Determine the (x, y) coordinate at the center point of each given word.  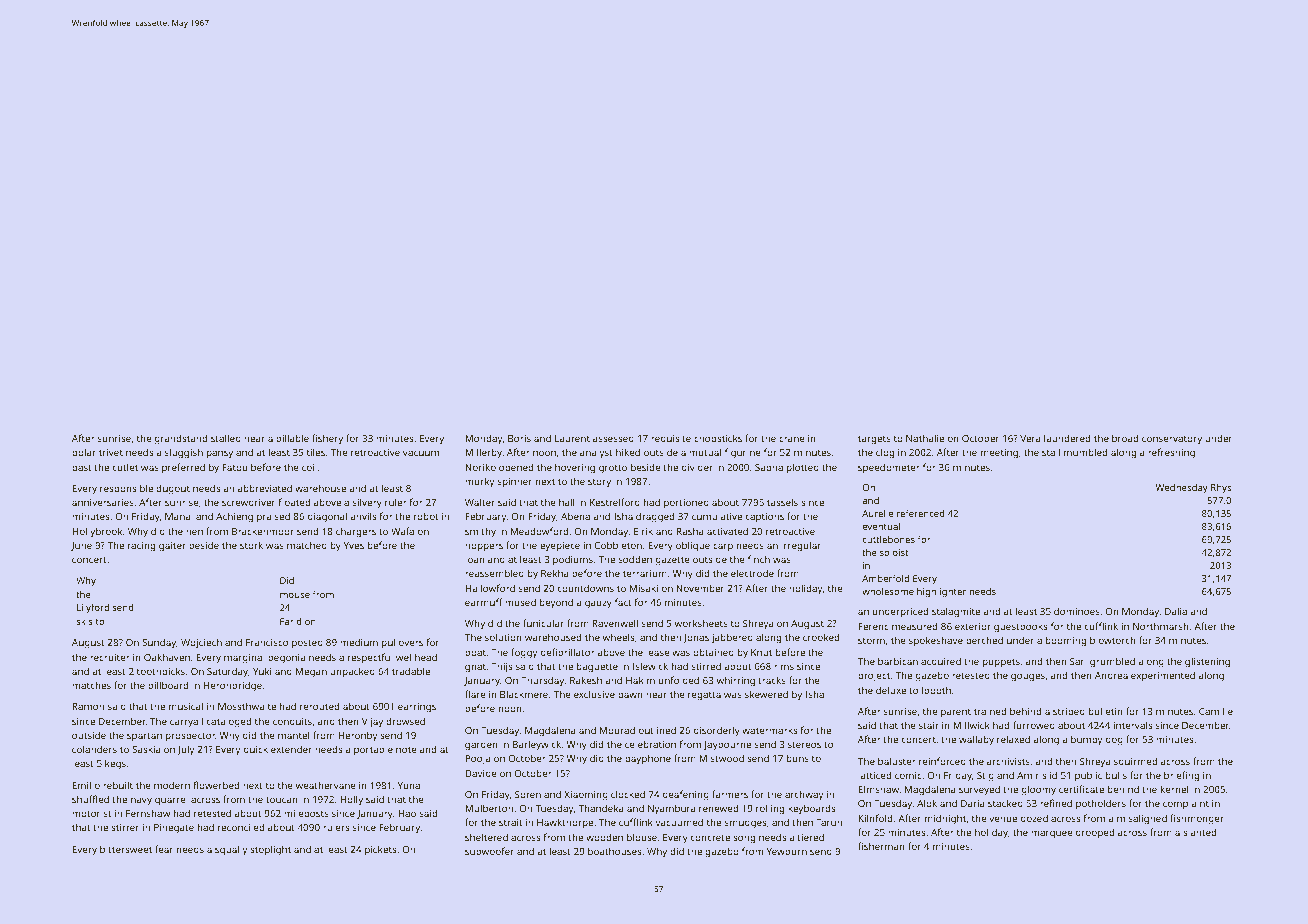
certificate (1081, 789)
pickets (380, 850)
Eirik (643, 531)
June (81, 546)
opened (516, 468)
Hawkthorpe (565, 823)
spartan (144, 737)
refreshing (1171, 453)
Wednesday (1182, 489)
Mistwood (721, 758)
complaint (1186, 805)
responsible (126, 489)
